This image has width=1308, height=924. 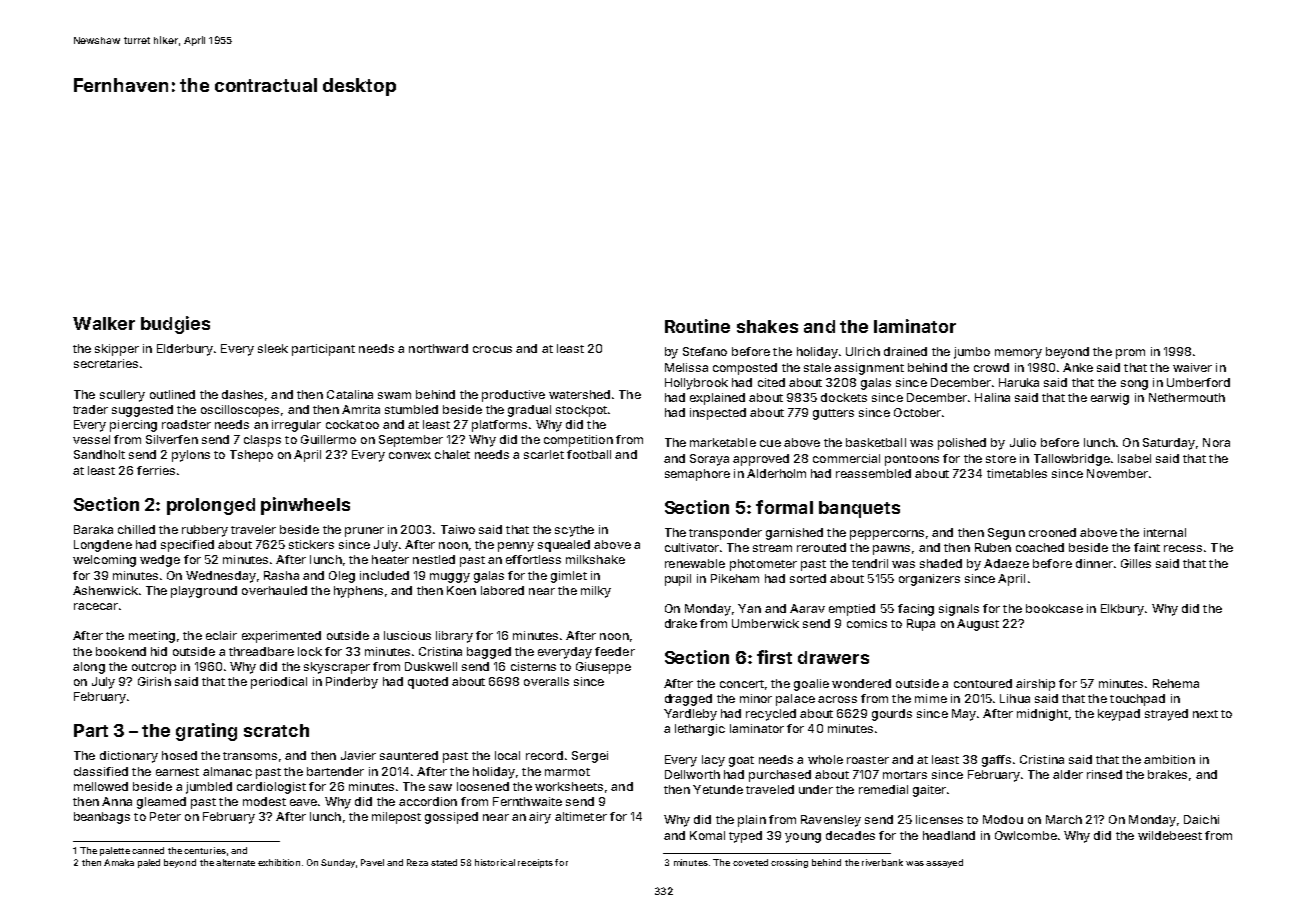 What do you see at coordinates (338, 863) in the image?
I see `Sunday` at bounding box center [338, 863].
